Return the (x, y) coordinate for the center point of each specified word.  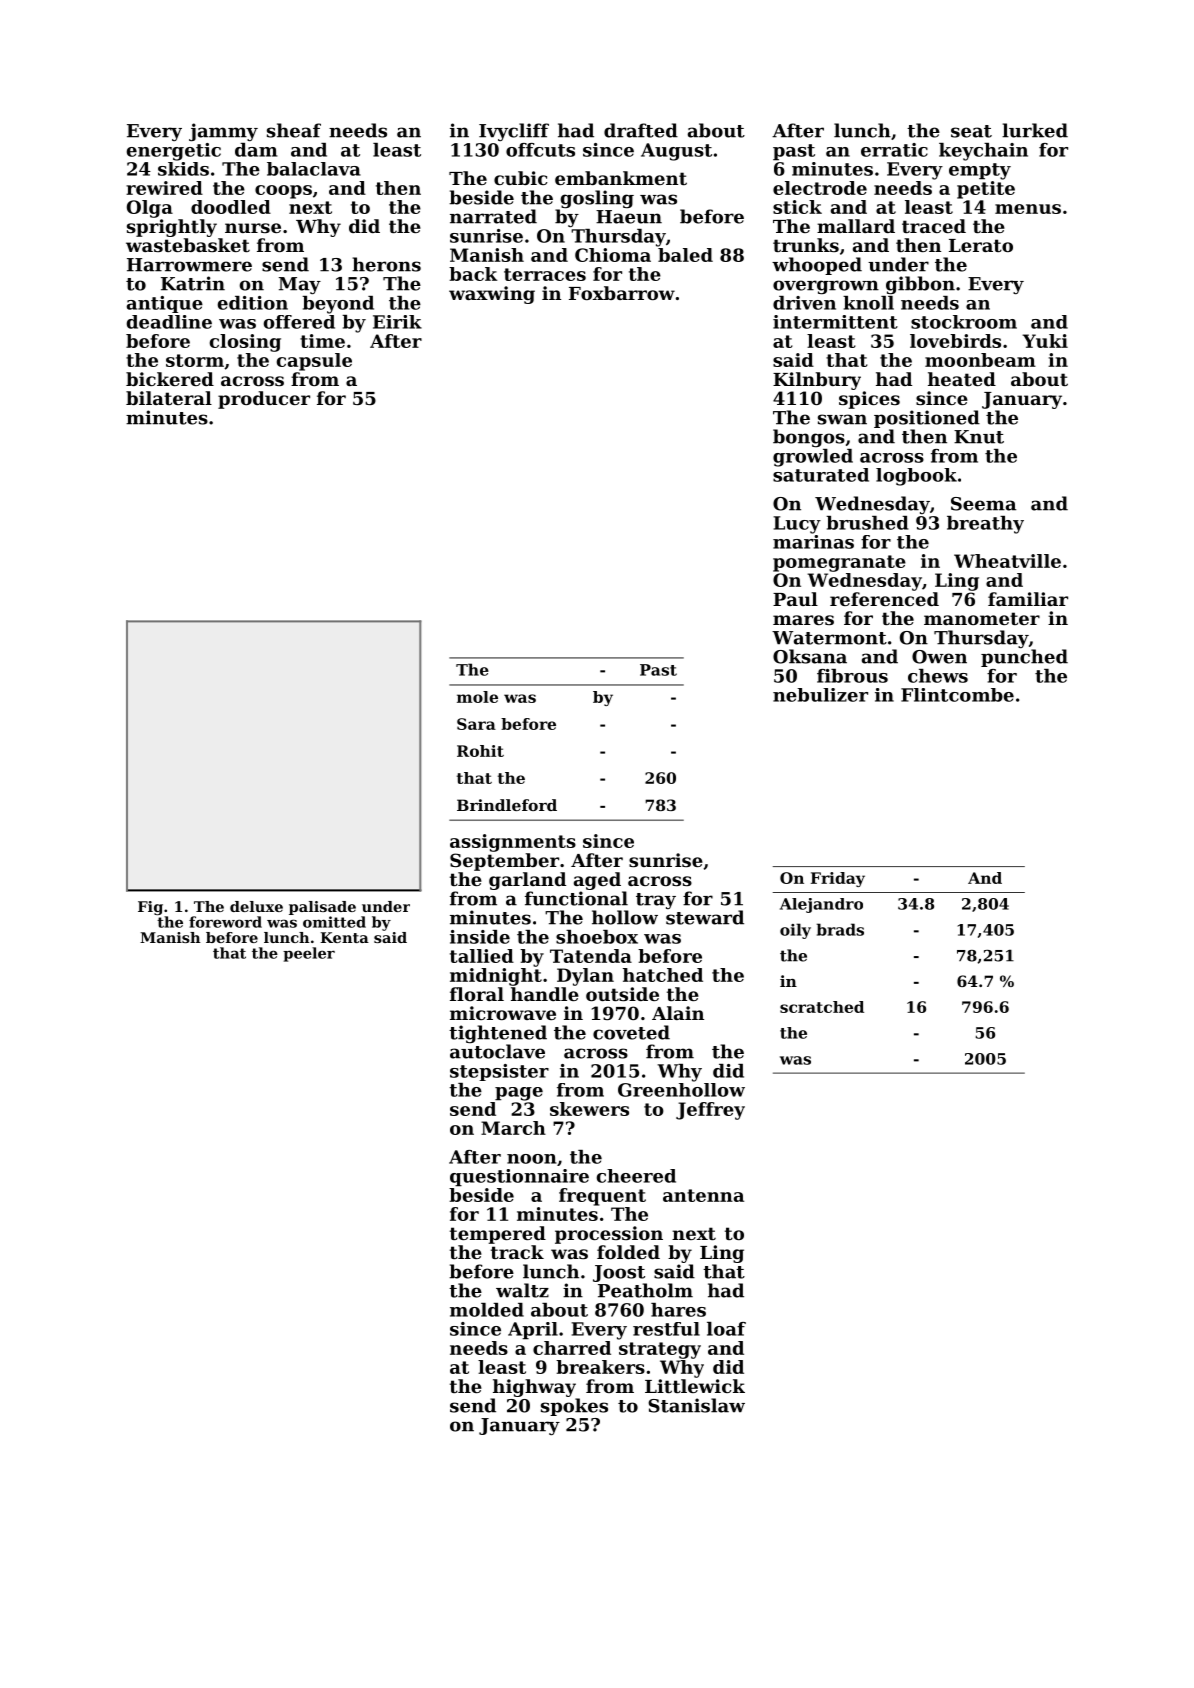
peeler (309, 954)
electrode (820, 188)
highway (534, 1388)
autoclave (497, 1051)
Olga (150, 209)
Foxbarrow (622, 293)
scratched (822, 1007)
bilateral (169, 398)
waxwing (492, 295)
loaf (726, 1329)
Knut (979, 437)
